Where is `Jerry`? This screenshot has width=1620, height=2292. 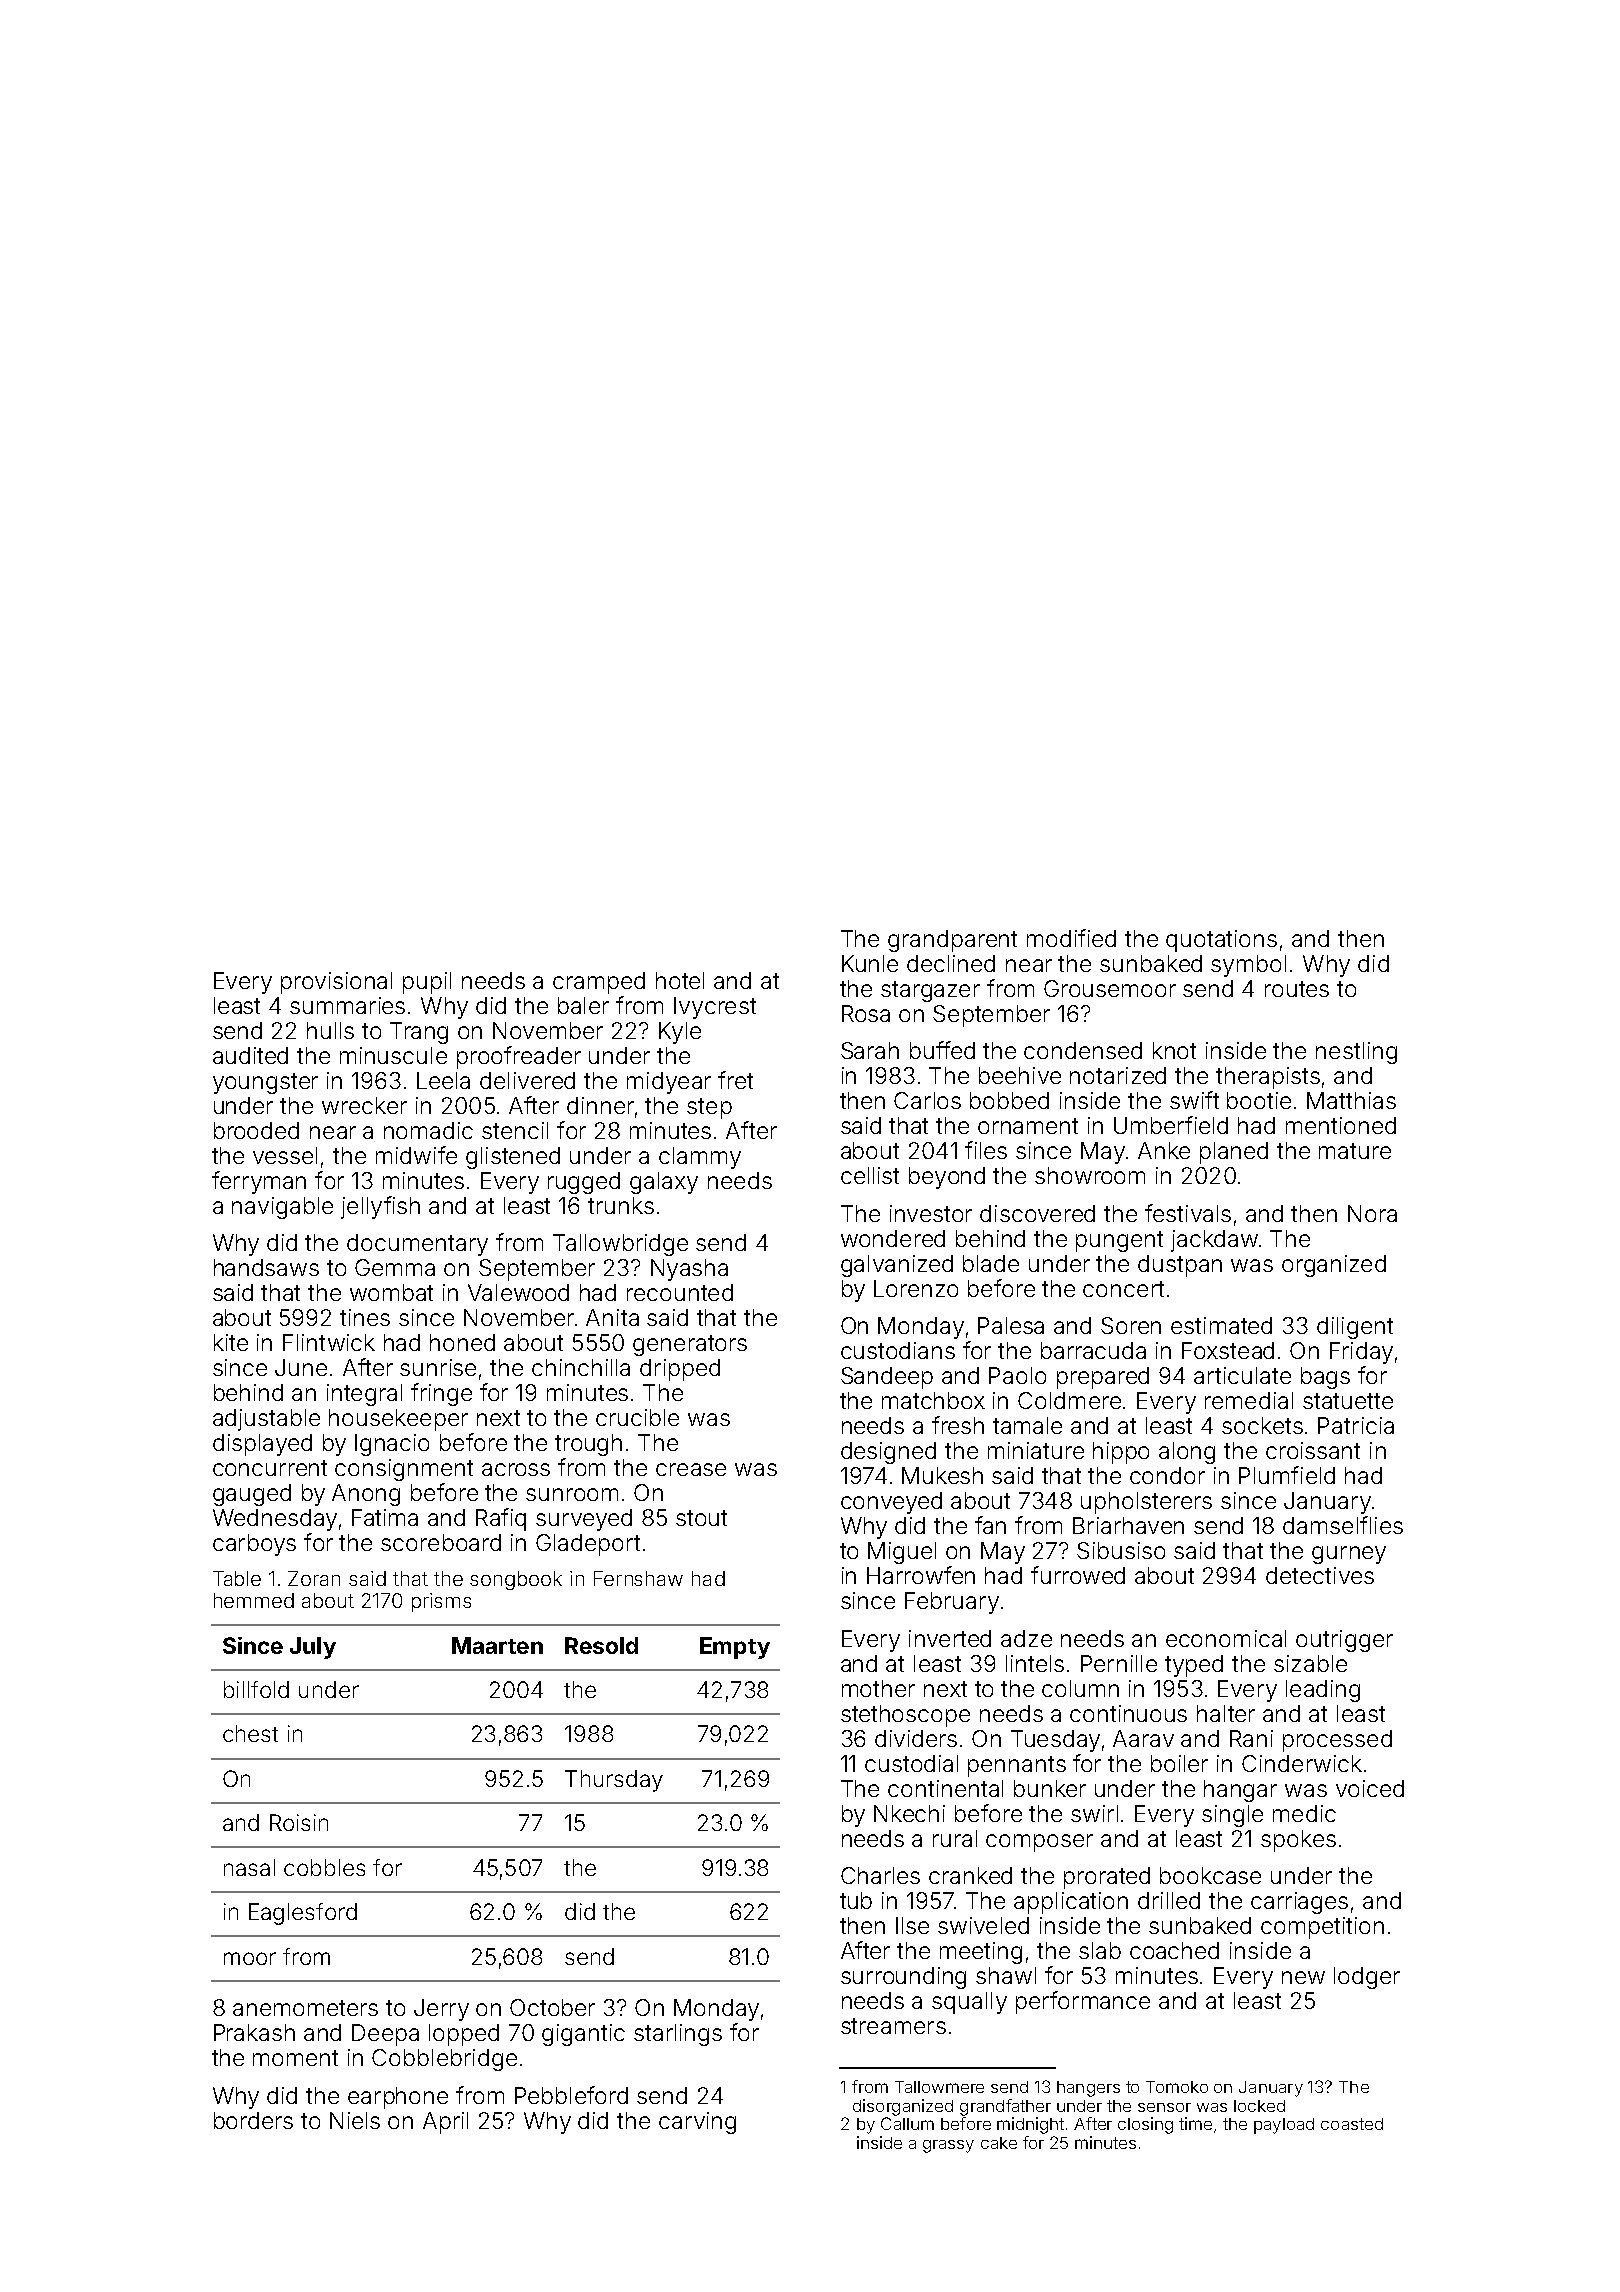
Jerry is located at coordinates (441, 2010).
